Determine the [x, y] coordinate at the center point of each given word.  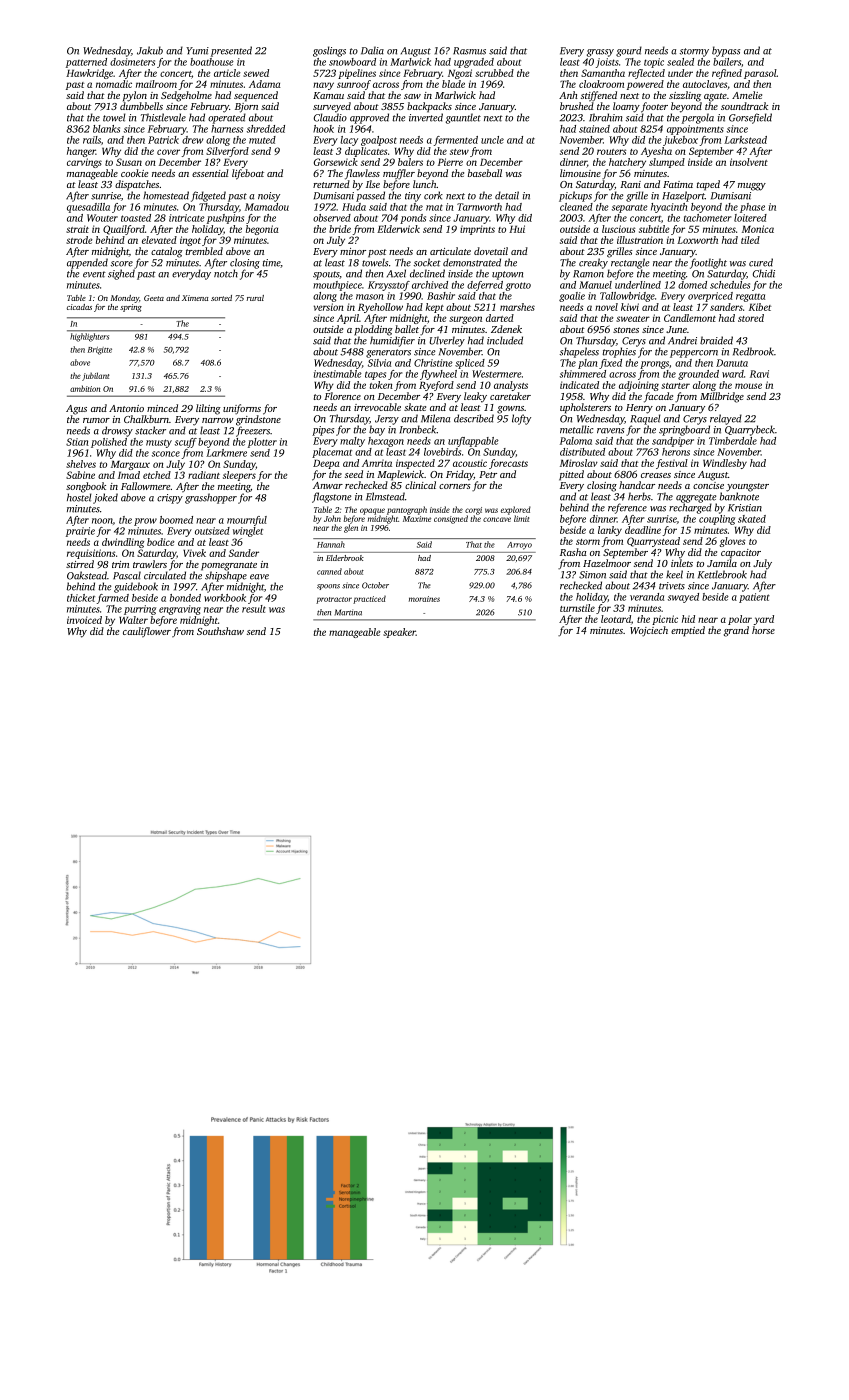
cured [761, 262]
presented [231, 51]
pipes [323, 431]
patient [754, 598]
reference [627, 508]
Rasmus [469, 51]
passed [370, 196]
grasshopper [211, 498]
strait [77, 229]
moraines [424, 599]
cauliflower [147, 632]
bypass [726, 51]
